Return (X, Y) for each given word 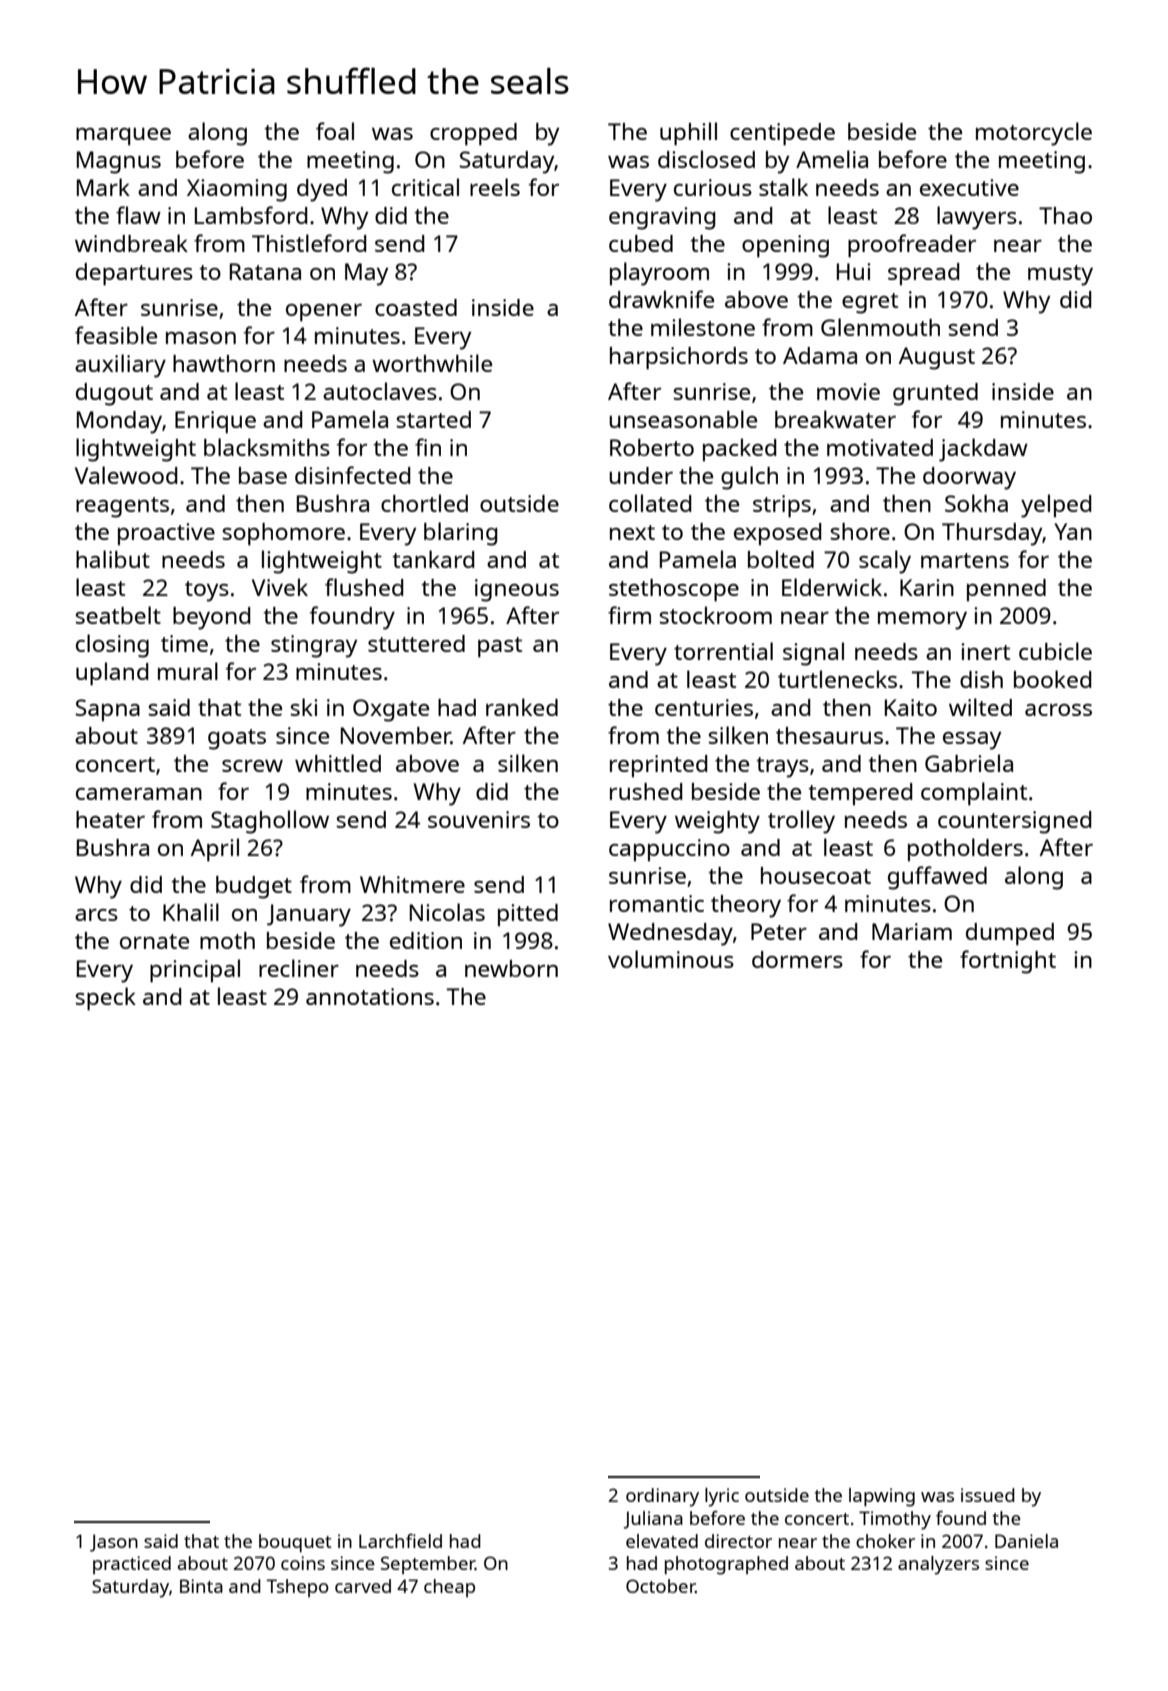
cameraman (139, 794)
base (263, 475)
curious (713, 187)
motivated (880, 447)
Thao (1065, 215)
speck (106, 999)
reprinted (659, 766)
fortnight (1008, 962)
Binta (201, 1586)
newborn (511, 968)
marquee (123, 137)
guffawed (937, 878)
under (641, 475)
